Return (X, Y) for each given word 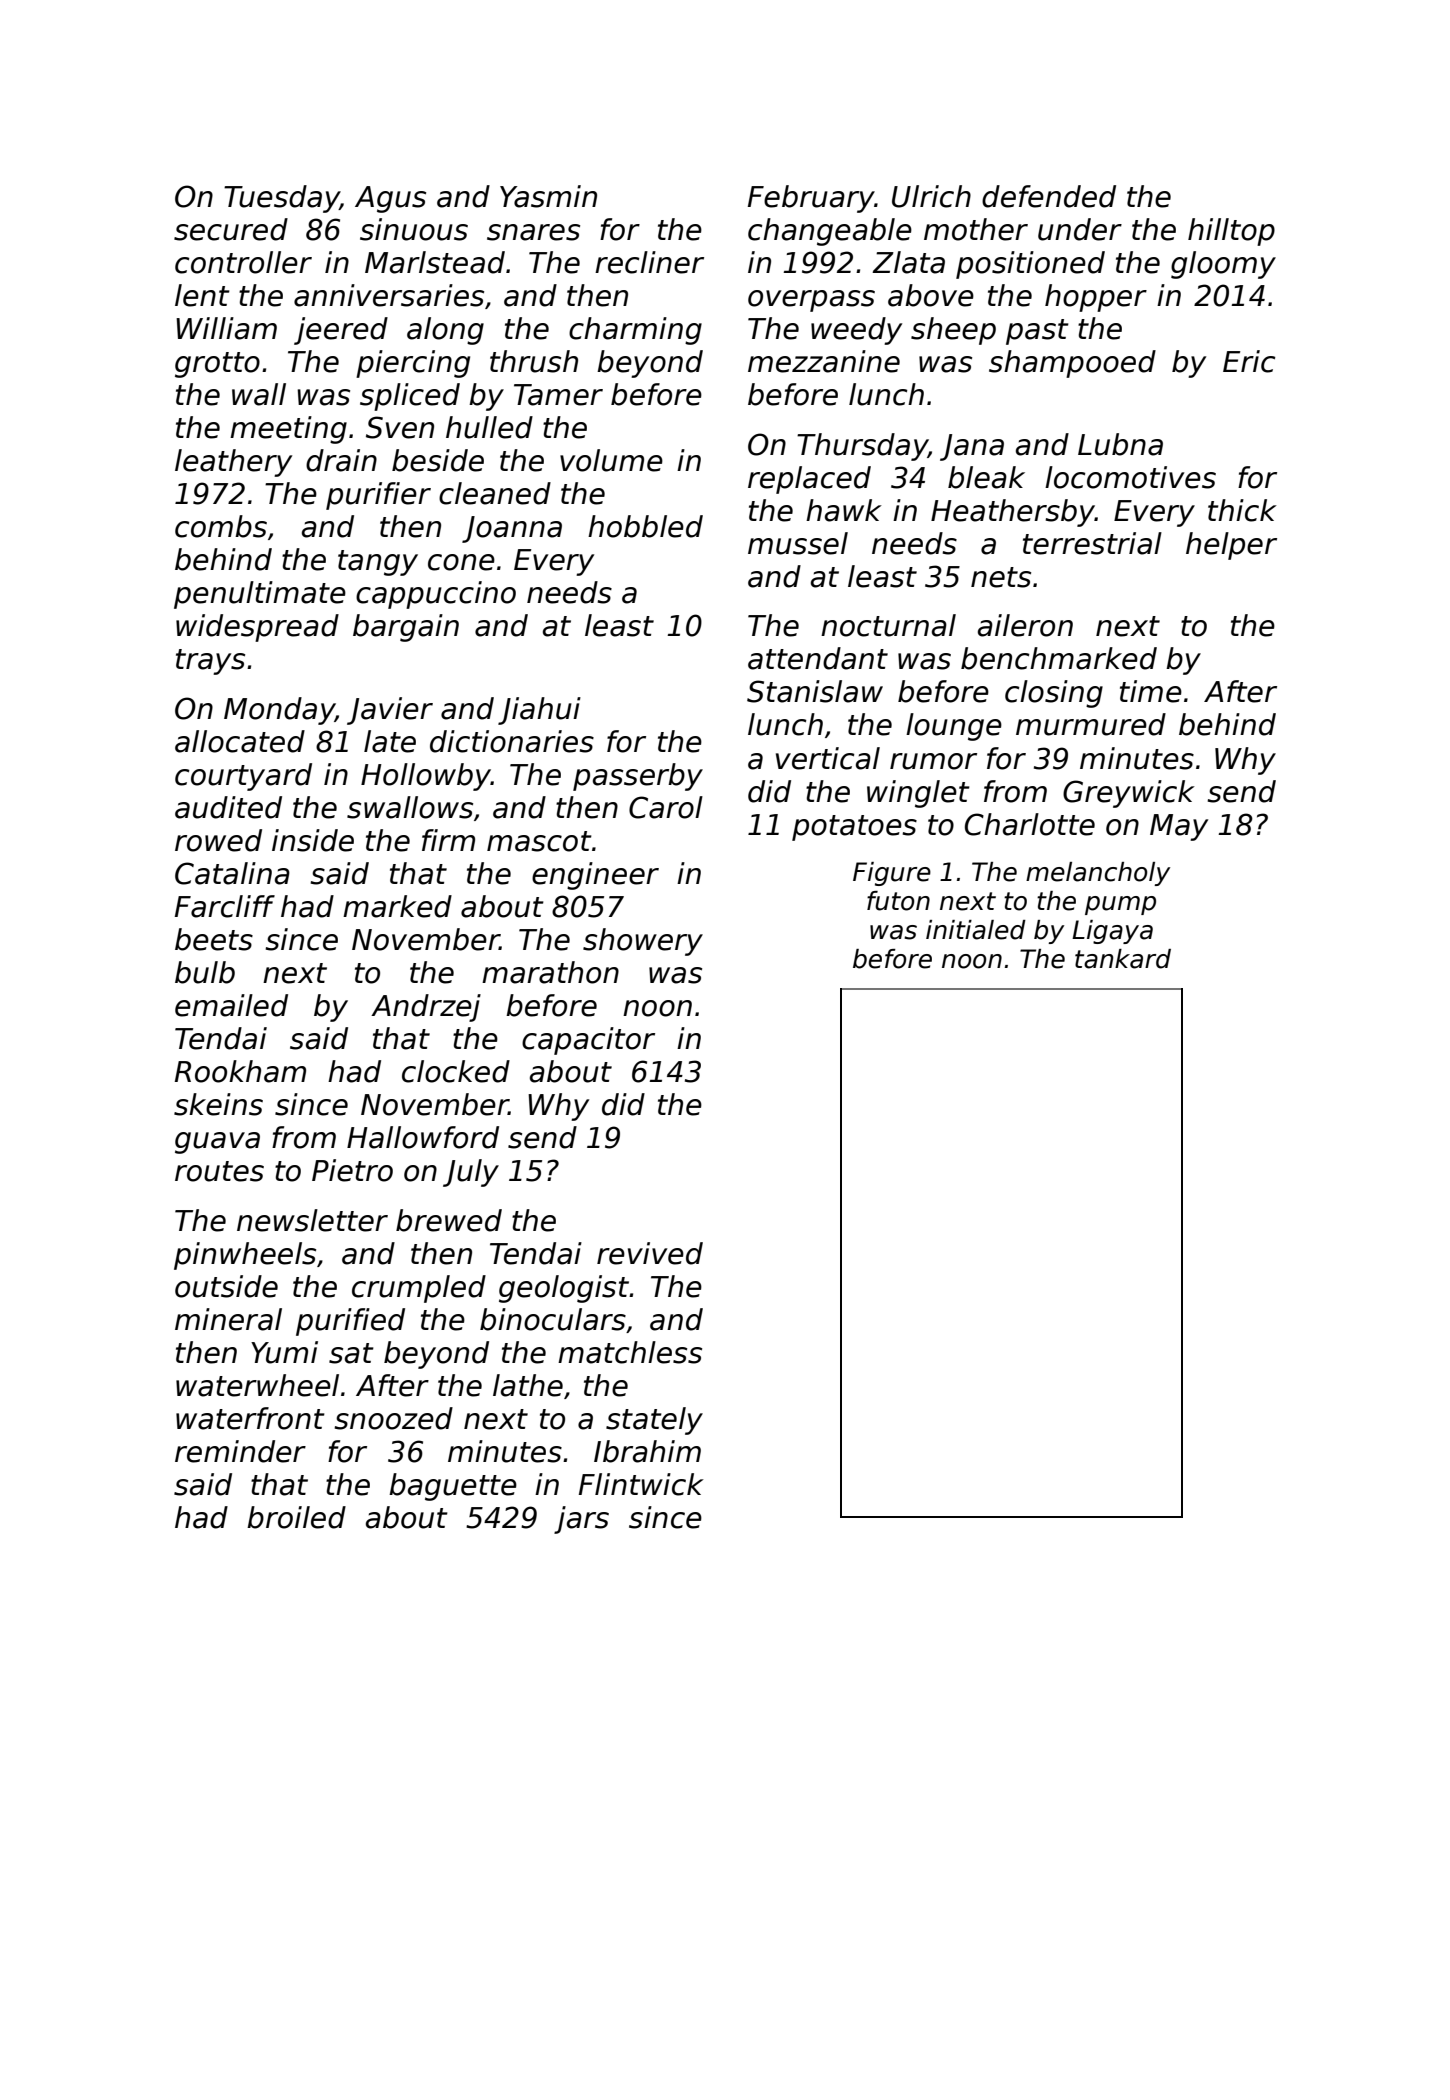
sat (351, 1353)
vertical (828, 758)
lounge (954, 727)
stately (654, 1421)
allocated (240, 741)
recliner (649, 262)
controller (243, 262)
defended (1049, 196)
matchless (630, 1352)
